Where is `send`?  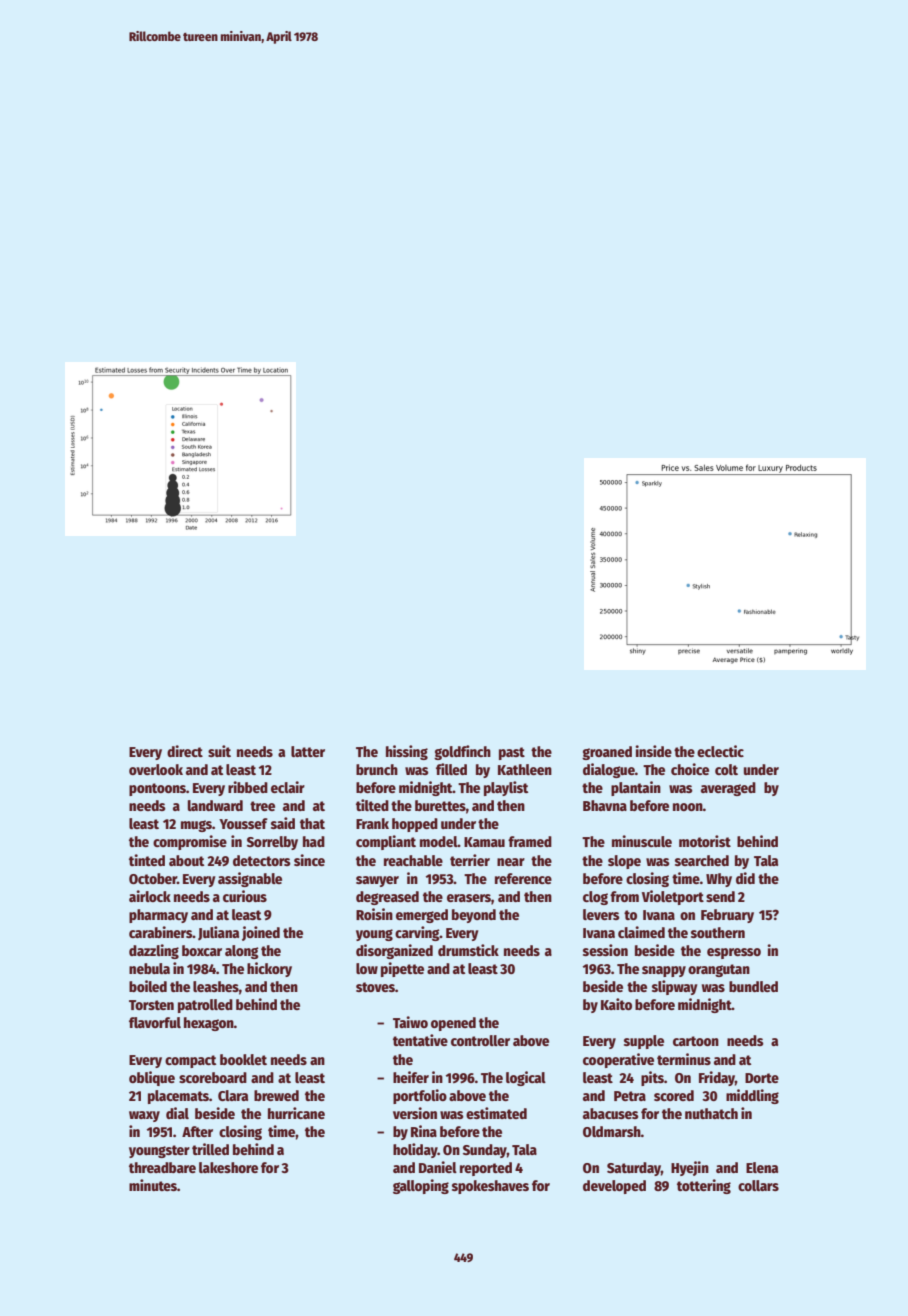 send is located at coordinates (720, 896).
